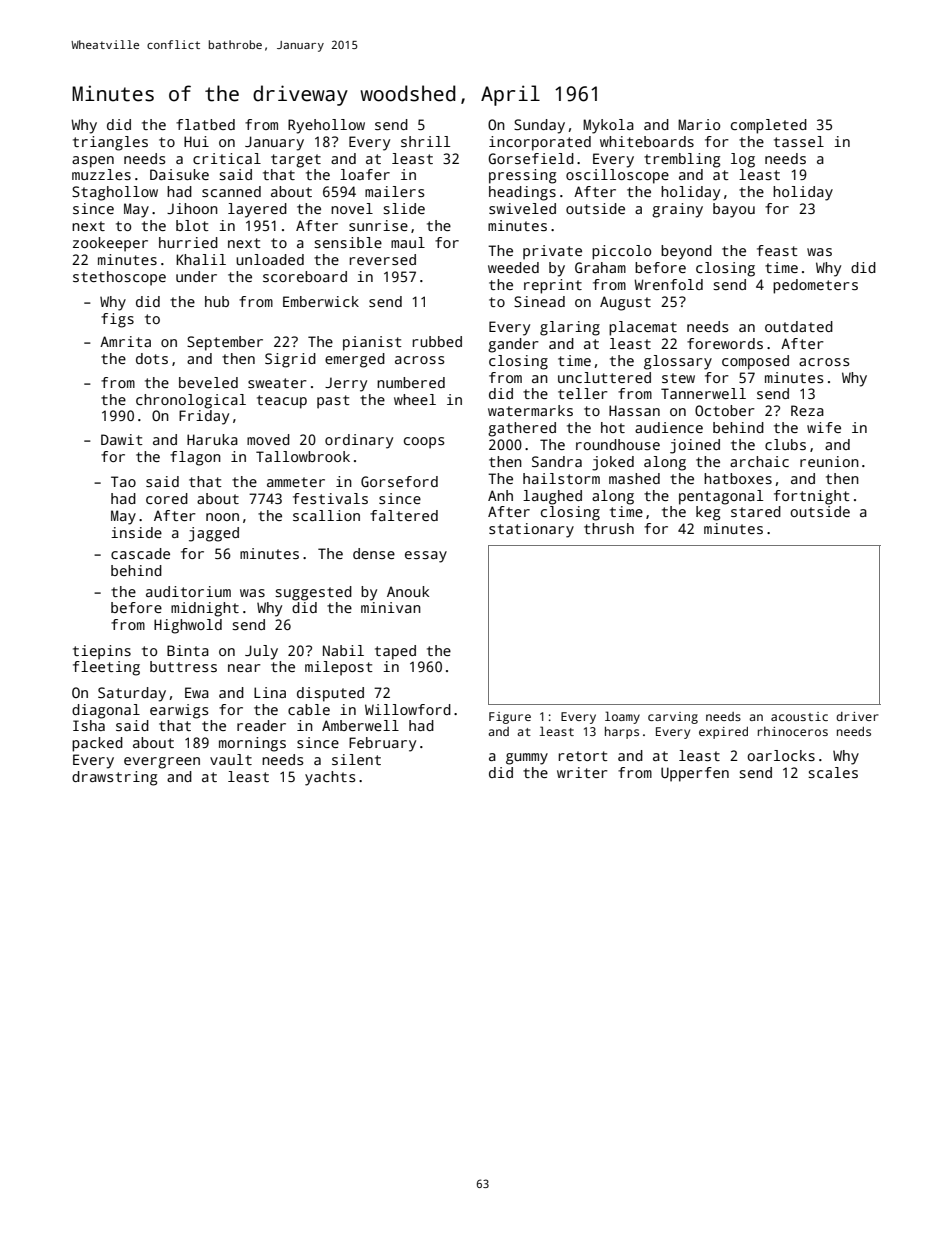 Image resolution: width=952 pixels, height=1233 pixels. Describe the element at coordinates (125, 341) in the screenshot. I see `Amrita` at that location.
